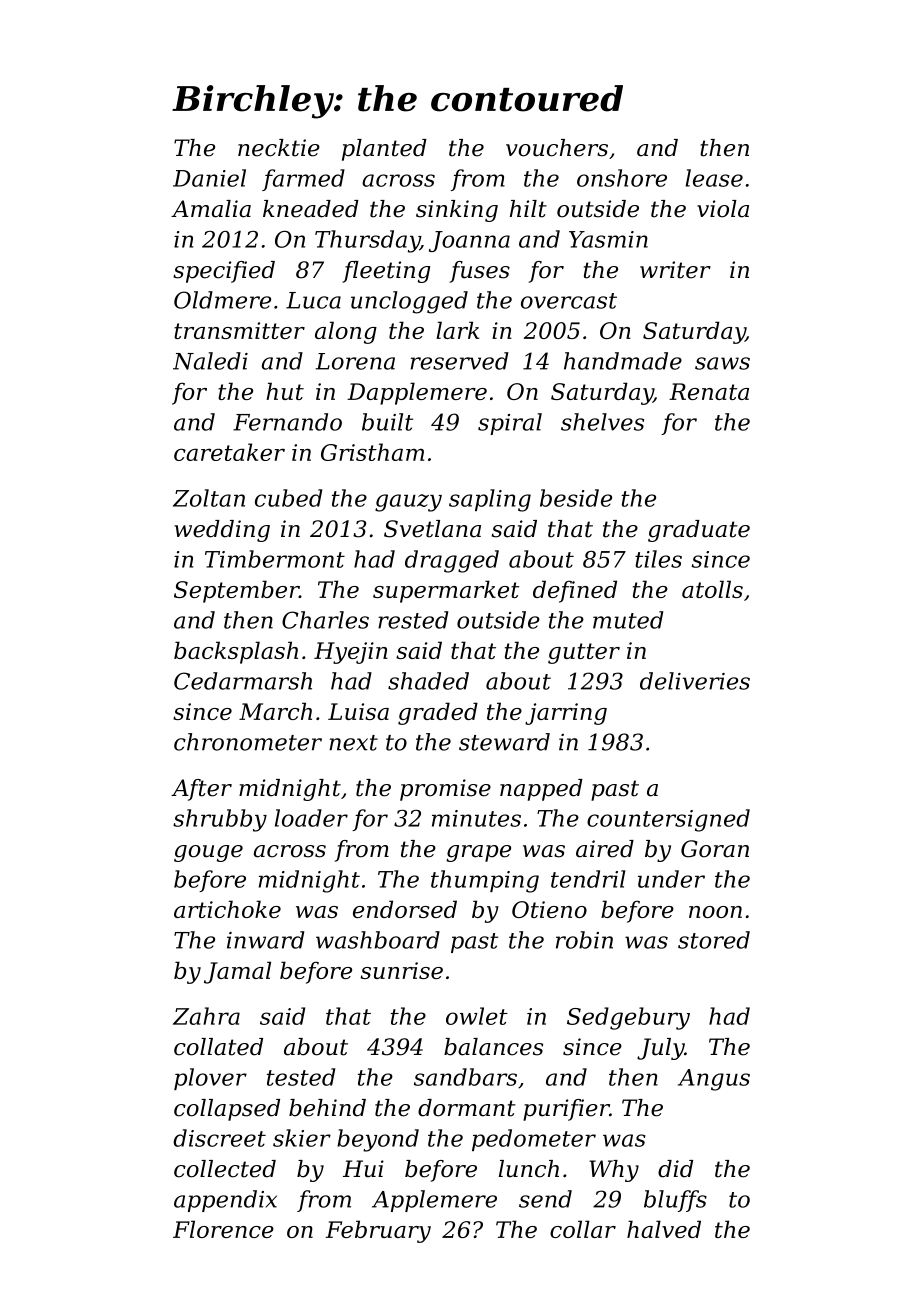 The width and height of the screenshot is (924, 1311). I want to click on tiles, so click(658, 559).
